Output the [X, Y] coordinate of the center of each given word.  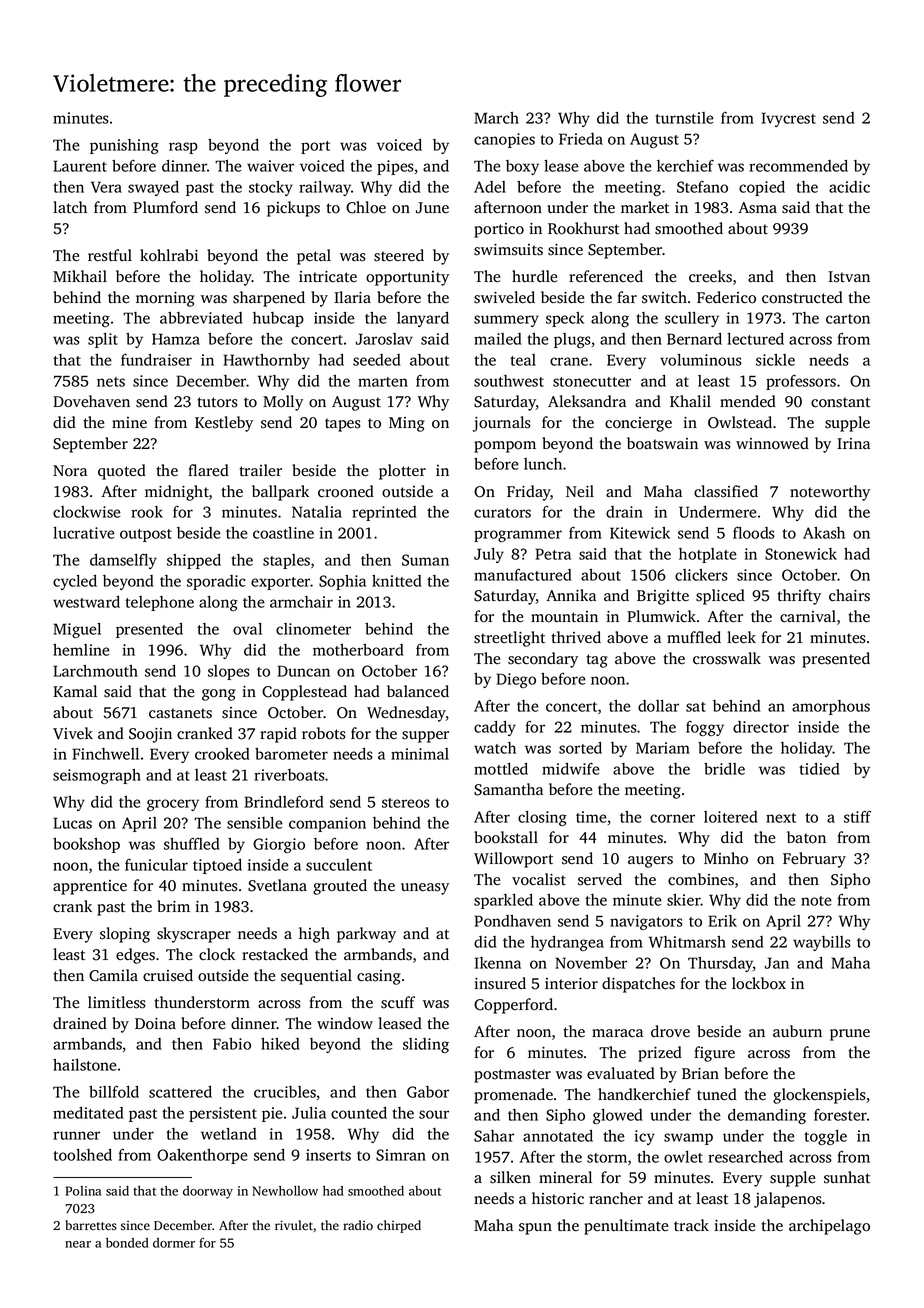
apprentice [90, 887]
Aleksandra [587, 401]
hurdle [534, 276]
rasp [183, 148]
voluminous [701, 360]
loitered [731, 817]
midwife [571, 769]
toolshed [82, 1155]
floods [754, 533]
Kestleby [224, 424]
